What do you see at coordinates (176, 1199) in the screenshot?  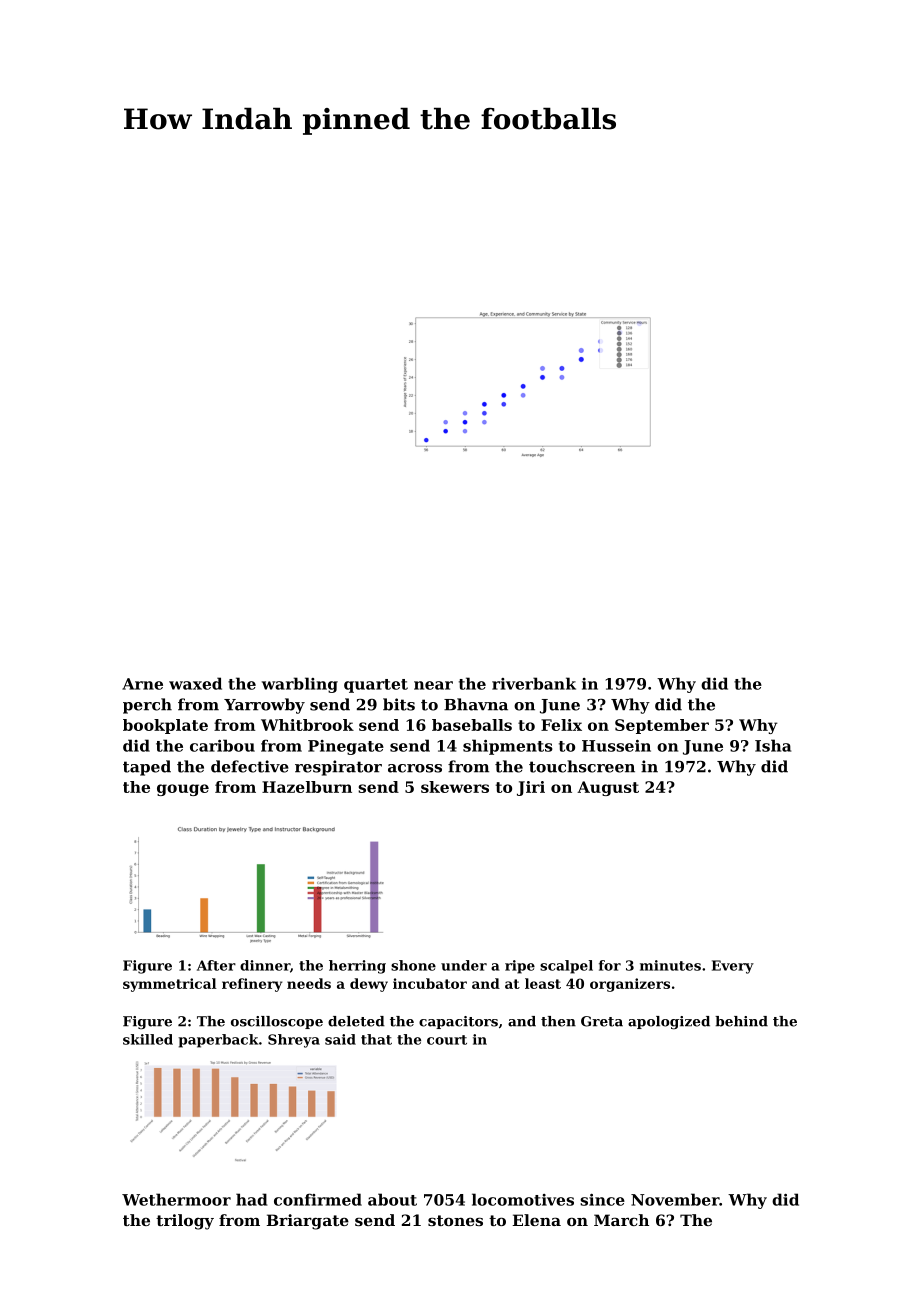 I see `Wethermoor` at bounding box center [176, 1199].
